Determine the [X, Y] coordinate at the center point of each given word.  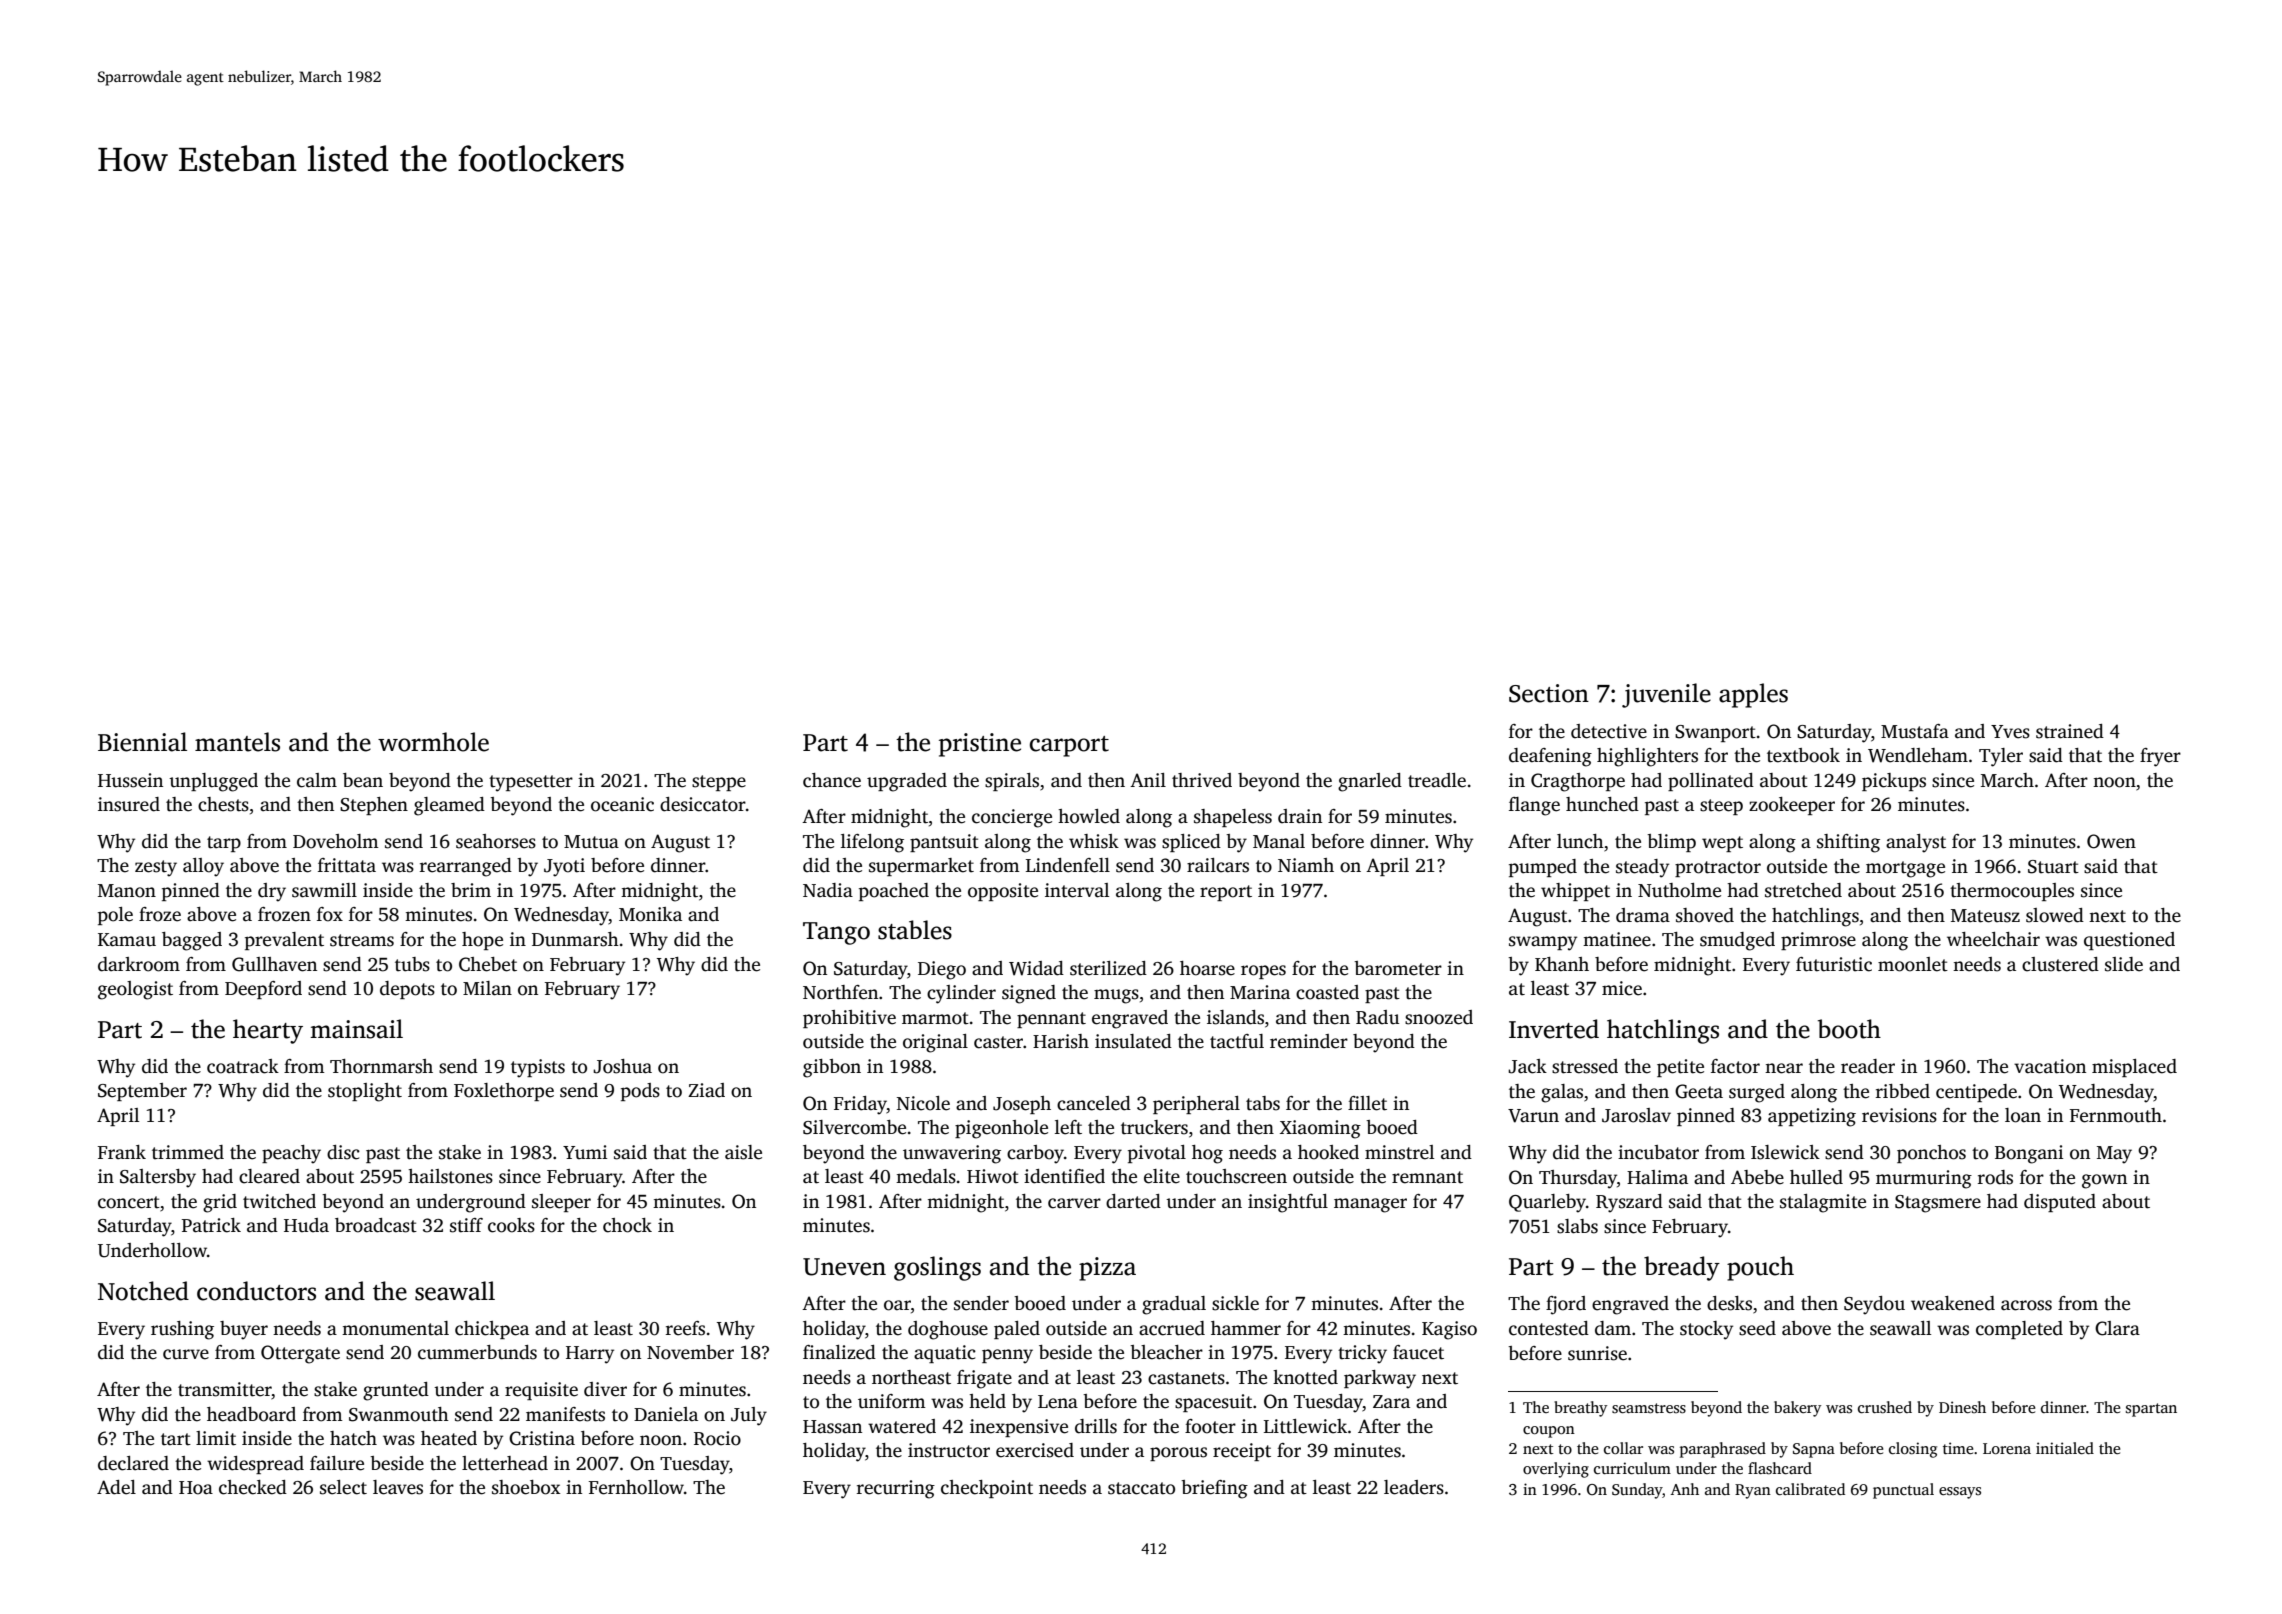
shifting [1848, 843]
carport [1069, 746]
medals [926, 1176]
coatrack [243, 1066]
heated [449, 1438]
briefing [1214, 1489]
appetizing [1812, 1117]
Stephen [374, 806]
